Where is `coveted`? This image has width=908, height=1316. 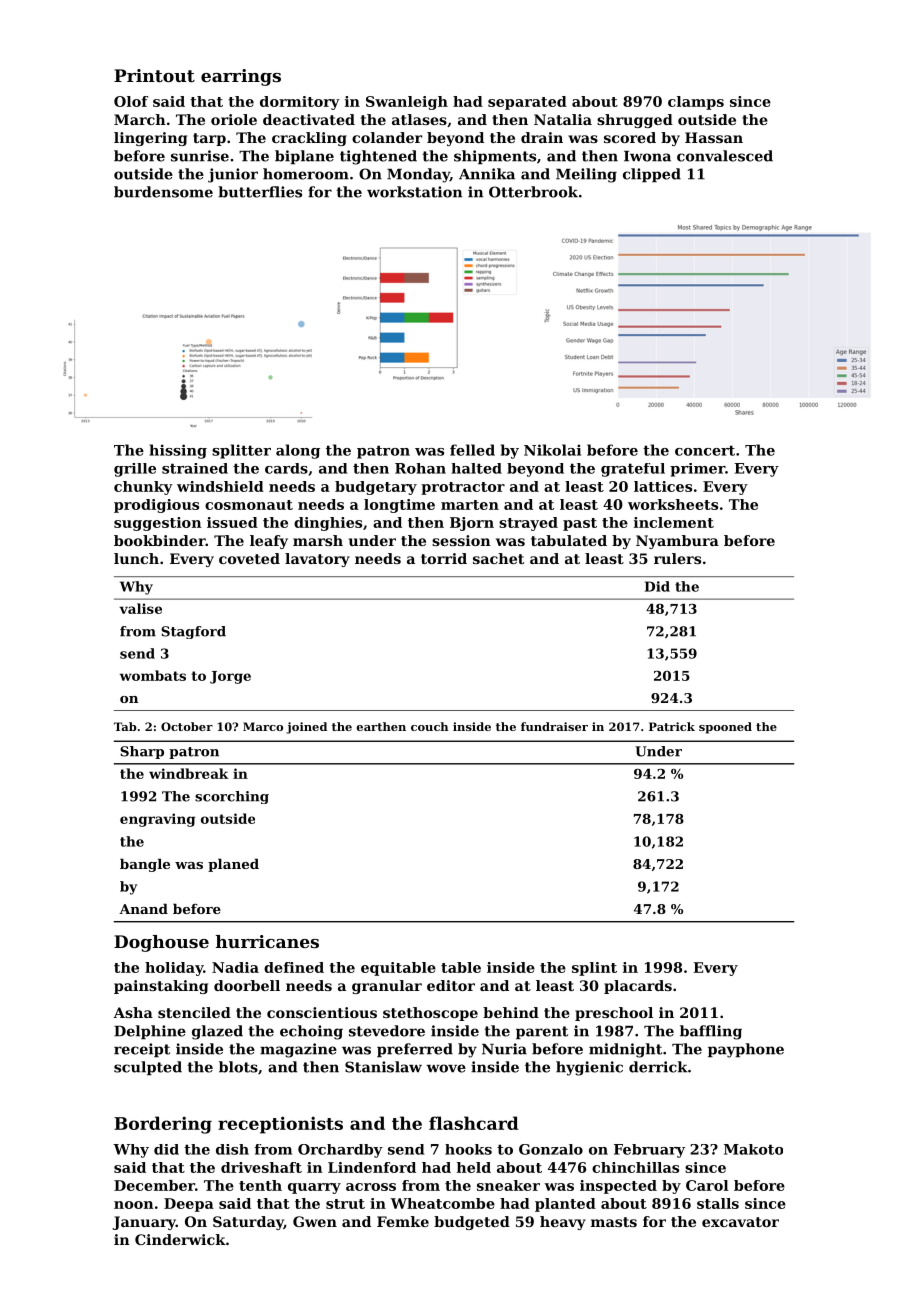
coveted is located at coordinates (249, 558).
